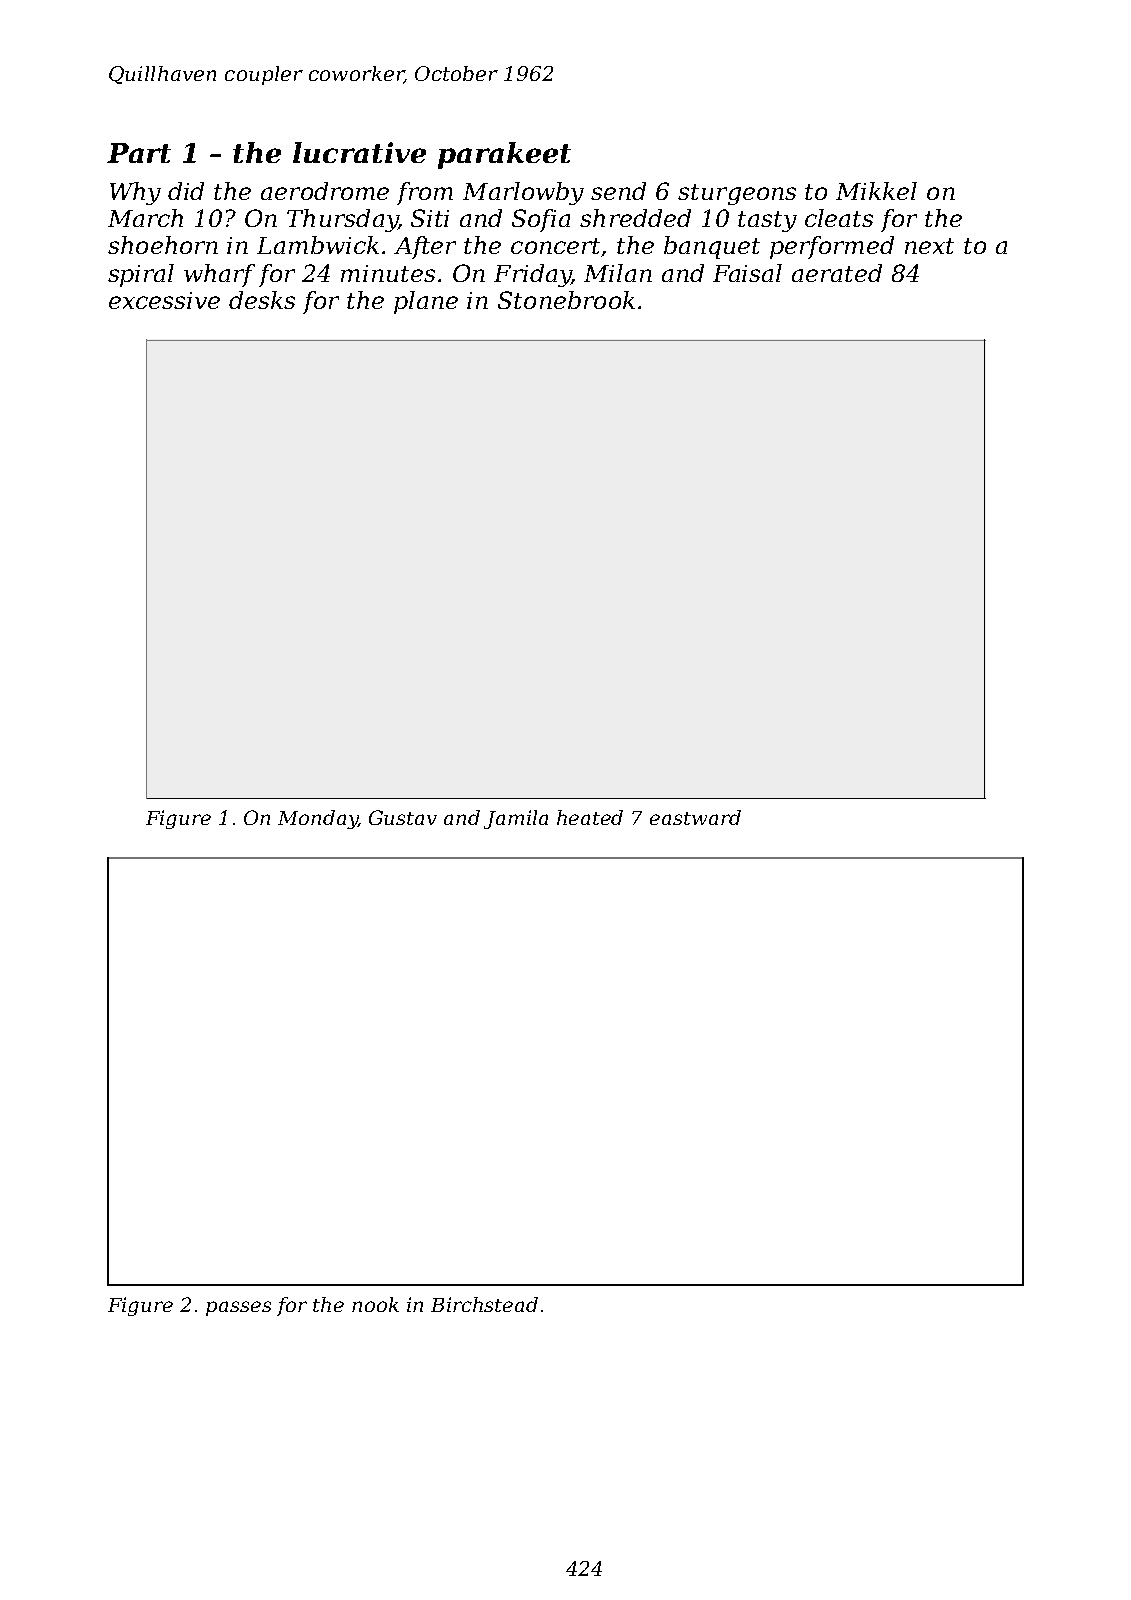 This page has width=1131, height=1600. Describe the element at coordinates (590, 817) in the page. I see `heated` at that location.
